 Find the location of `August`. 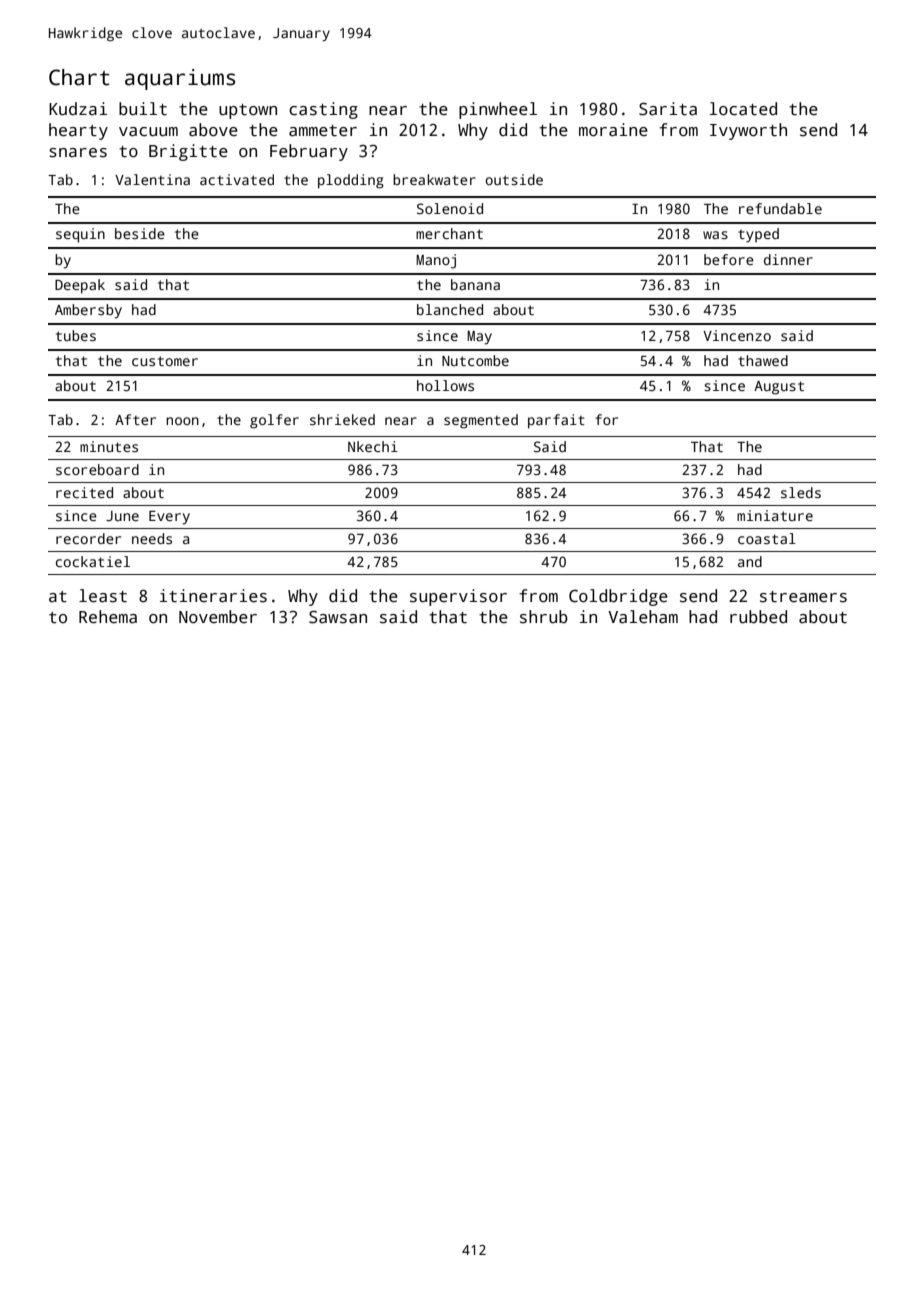

August is located at coordinates (779, 388).
